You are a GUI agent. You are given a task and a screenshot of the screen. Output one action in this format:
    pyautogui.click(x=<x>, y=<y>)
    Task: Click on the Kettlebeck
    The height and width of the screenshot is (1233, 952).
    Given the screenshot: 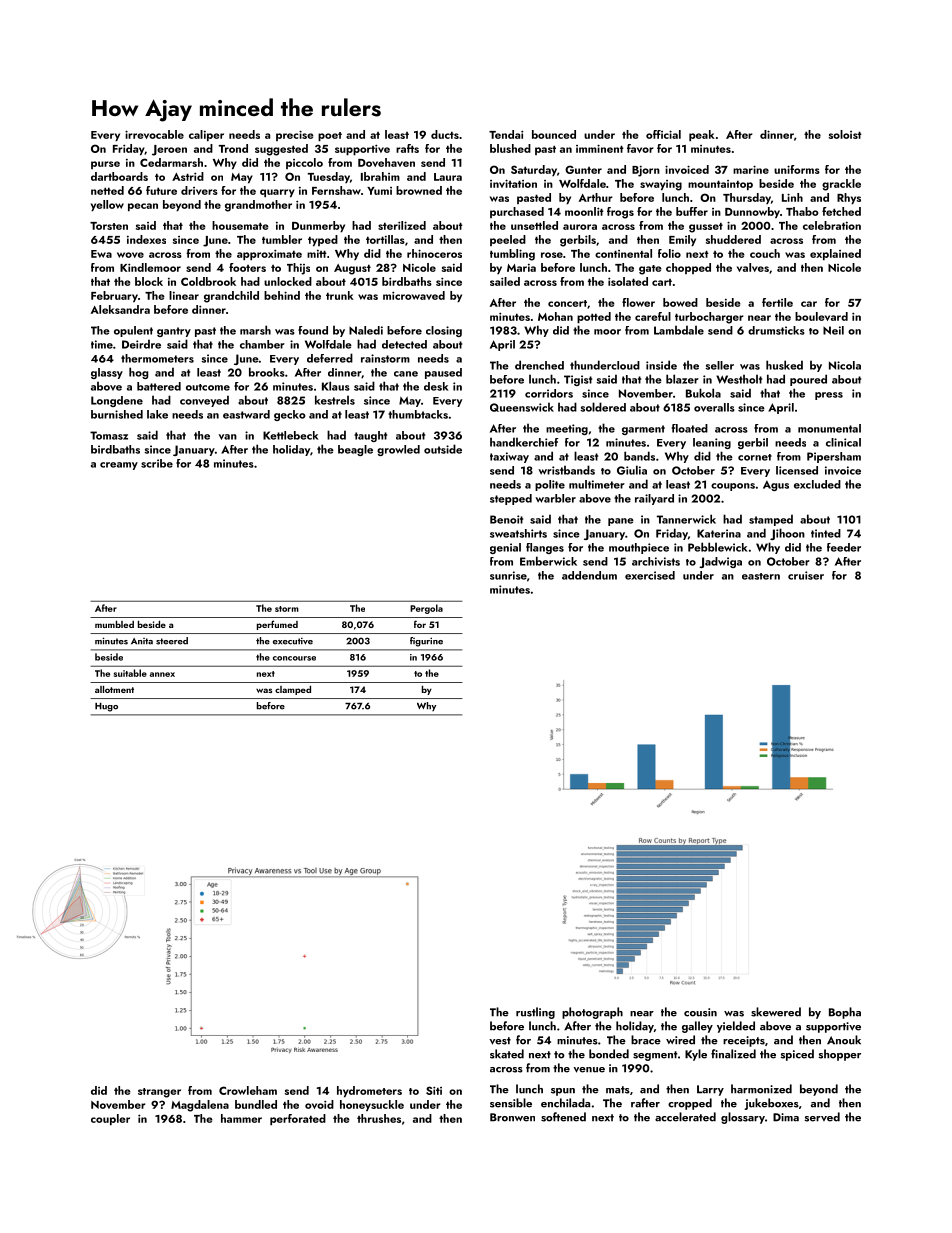 What is the action you would take?
    pyautogui.click(x=290, y=435)
